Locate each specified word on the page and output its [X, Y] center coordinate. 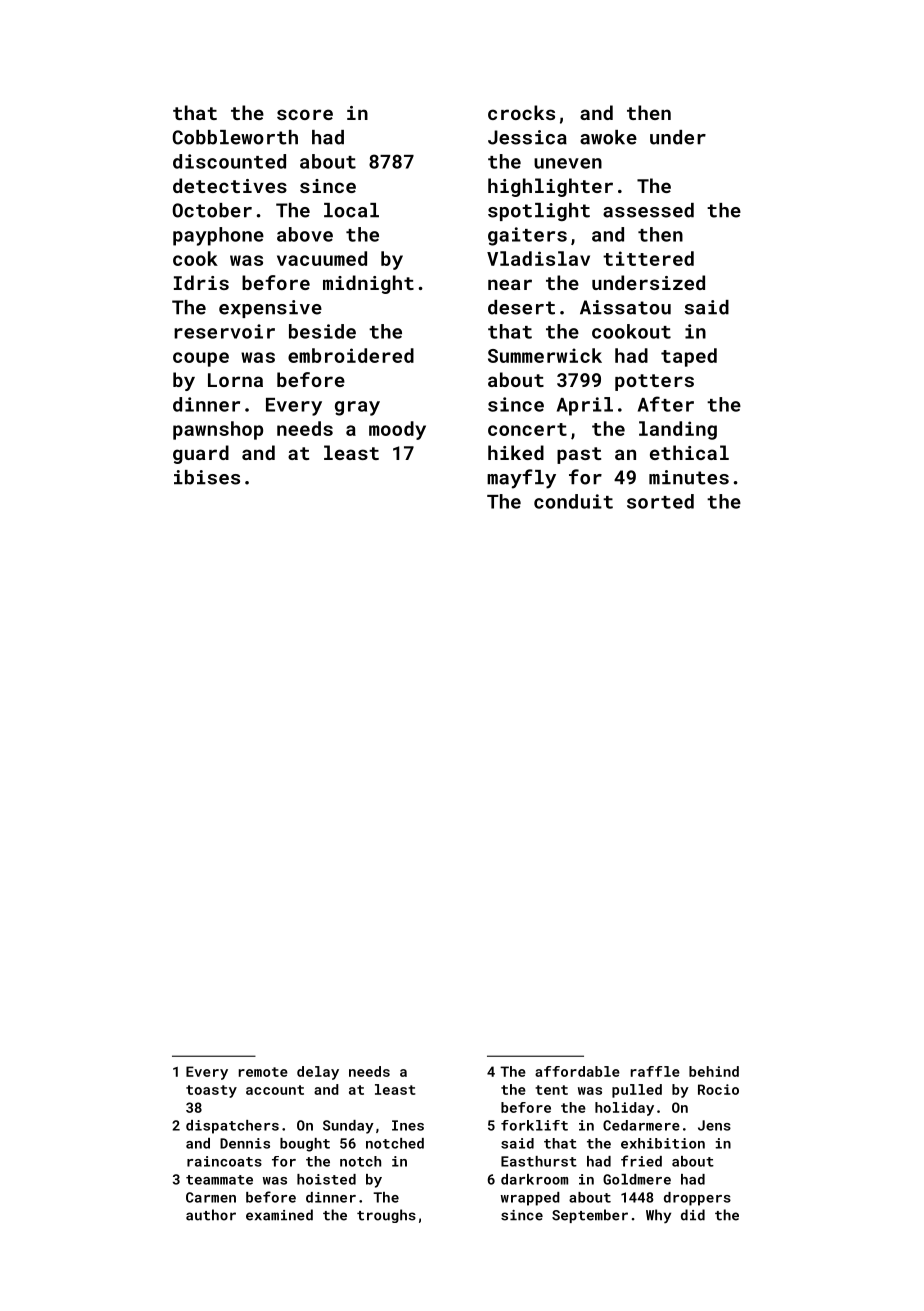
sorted [660, 501]
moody [397, 430]
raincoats [224, 1161]
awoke [608, 137]
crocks [521, 112]
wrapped [530, 1199]
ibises [207, 477]
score [305, 114]
